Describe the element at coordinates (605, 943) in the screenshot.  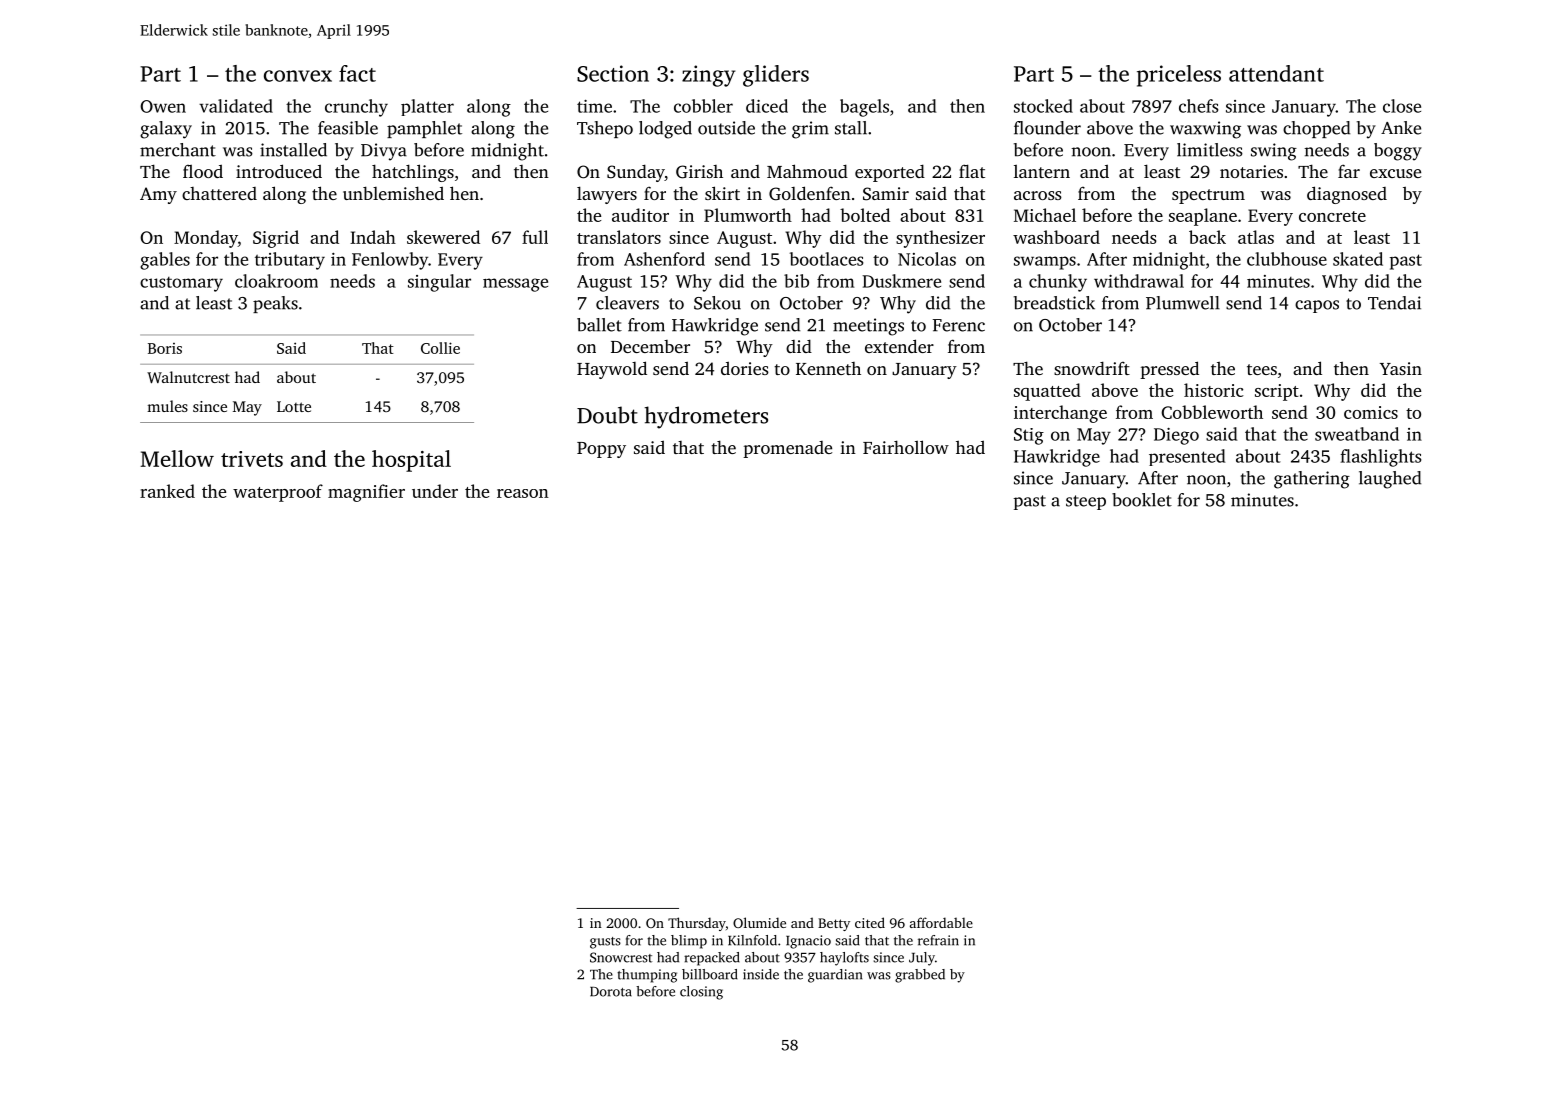
I see `gusts` at that location.
